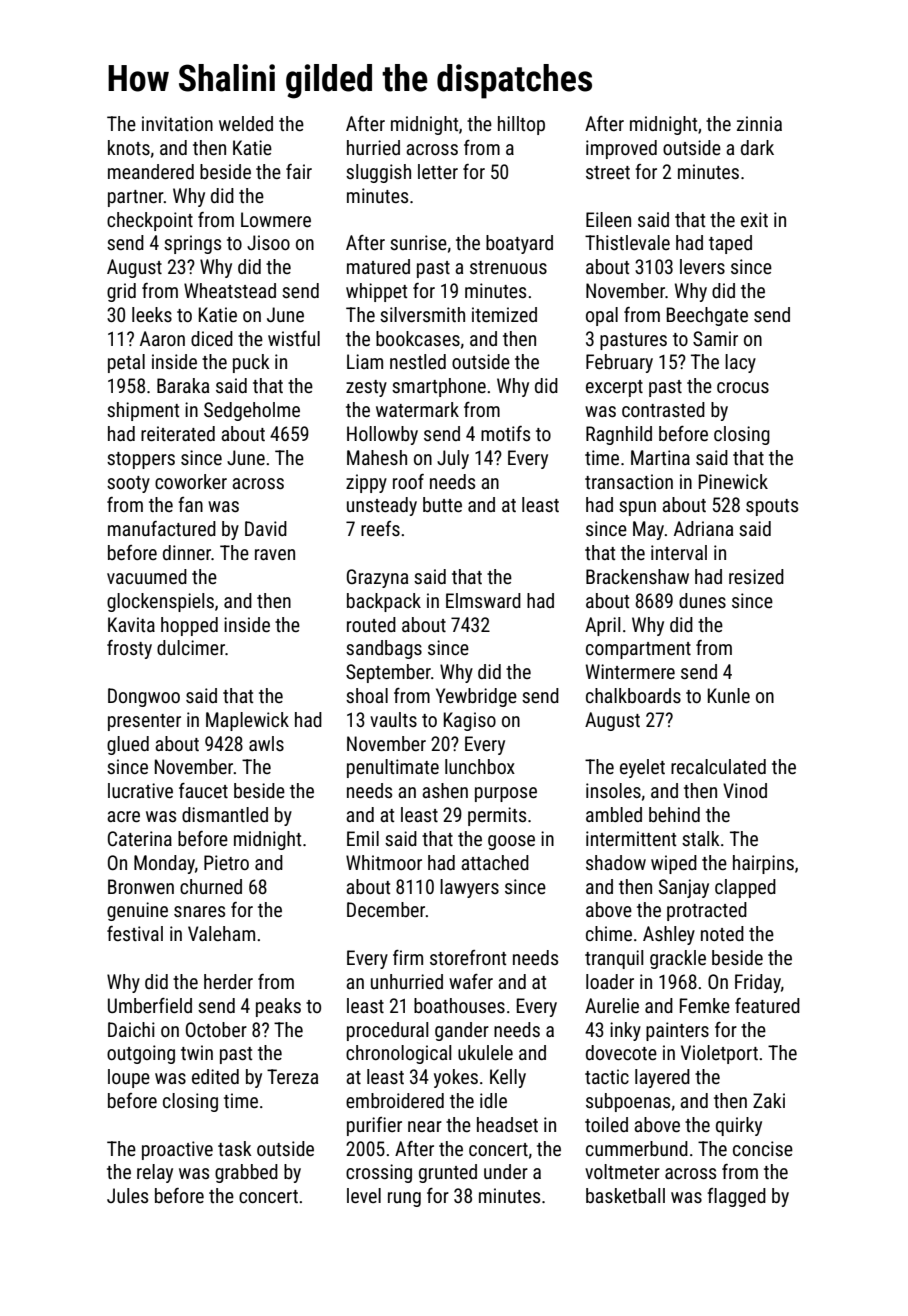 The height and width of the screenshot is (1316, 908). What do you see at coordinates (177, 1150) in the screenshot?
I see `proactive` at bounding box center [177, 1150].
